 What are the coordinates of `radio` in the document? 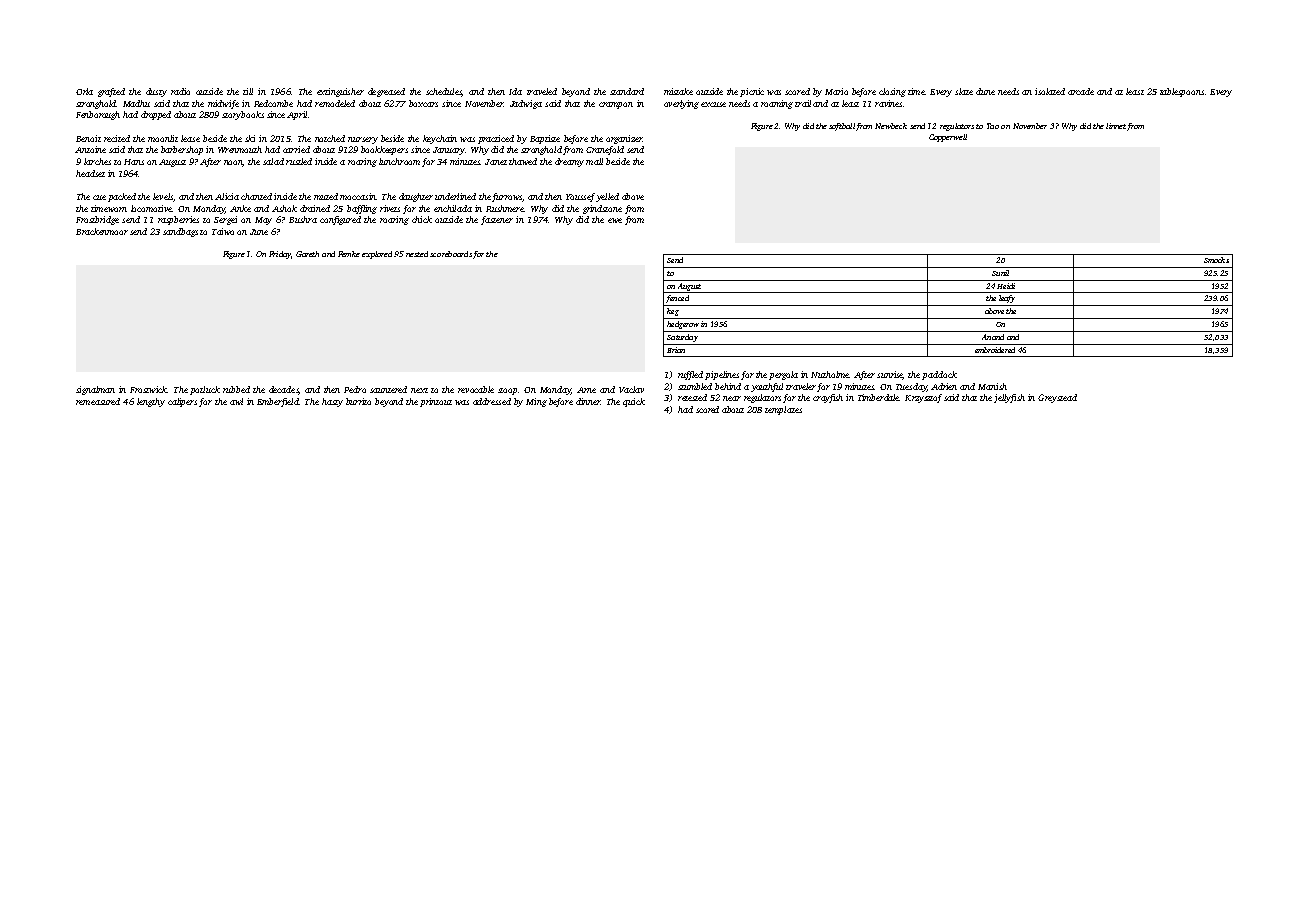 It's located at (180, 91).
